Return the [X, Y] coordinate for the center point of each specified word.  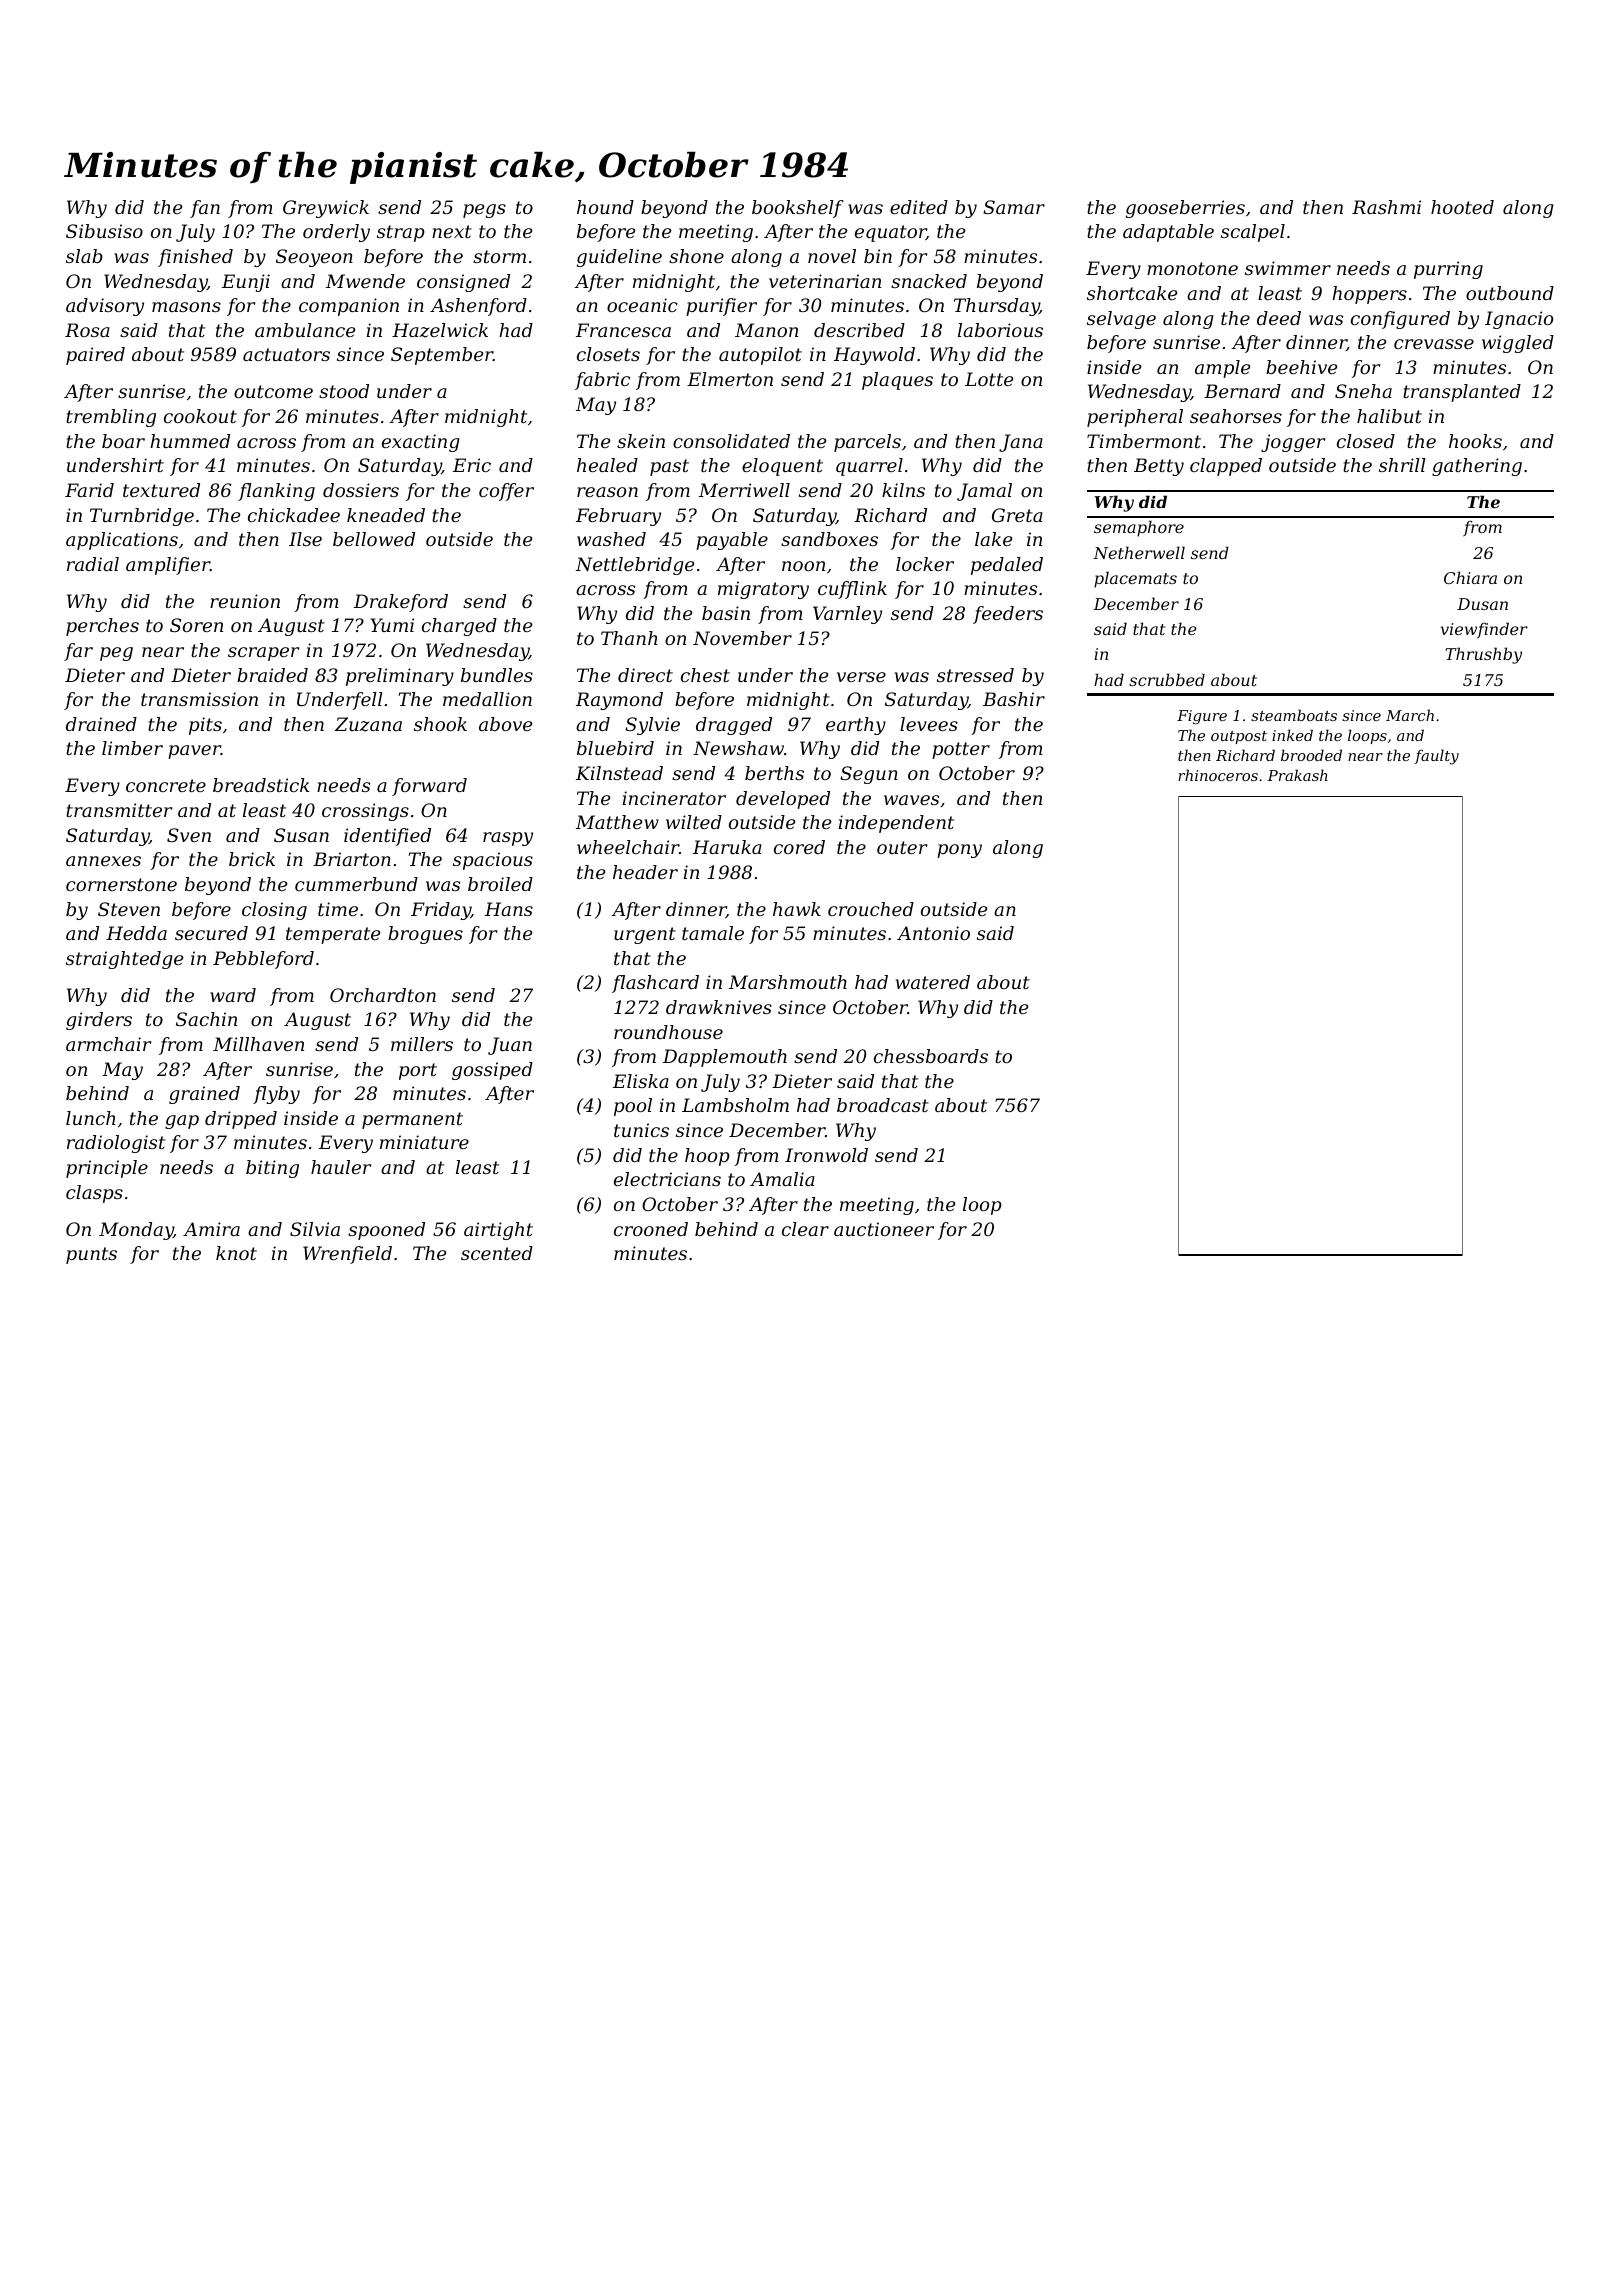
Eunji [246, 283]
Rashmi [1386, 207]
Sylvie [652, 726]
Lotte [989, 379]
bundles [497, 675]
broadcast [883, 1105]
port [418, 1071]
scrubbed [1167, 679]
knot [236, 1253]
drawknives [719, 1007]
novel [832, 256]
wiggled [1518, 344]
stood [344, 391]
